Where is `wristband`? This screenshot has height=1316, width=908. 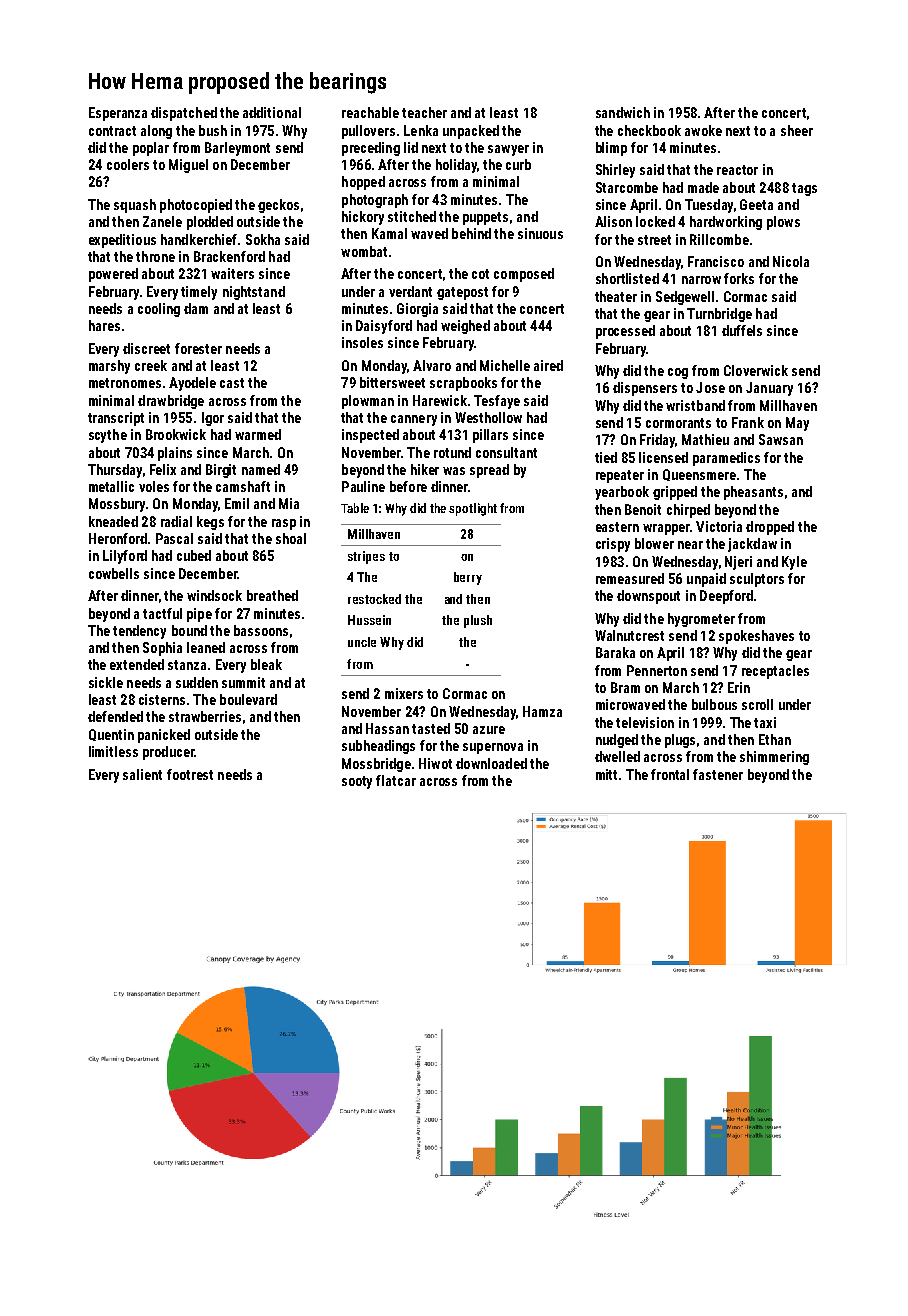
wristband is located at coordinates (695, 405).
